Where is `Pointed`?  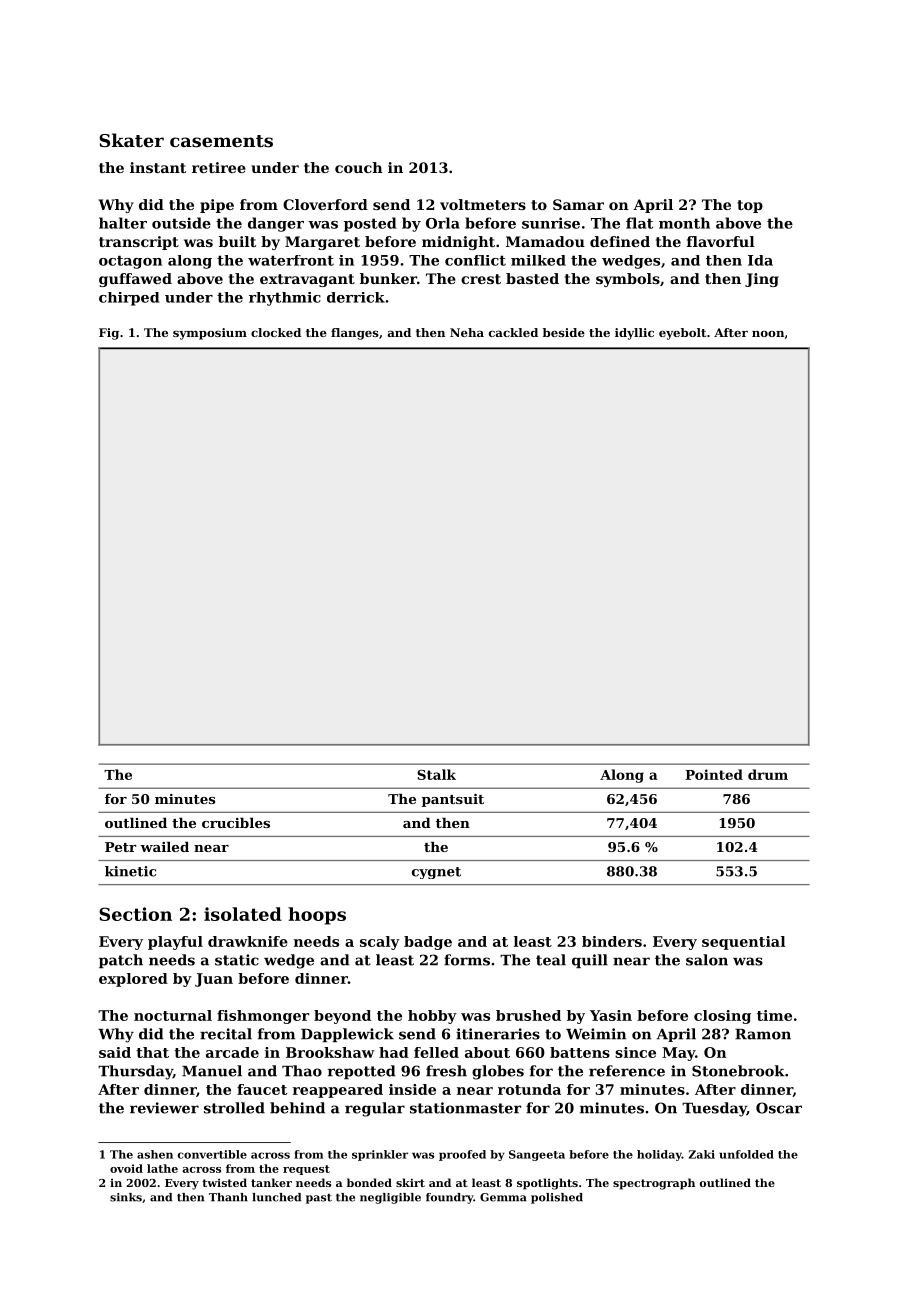 Pointed is located at coordinates (714, 774).
